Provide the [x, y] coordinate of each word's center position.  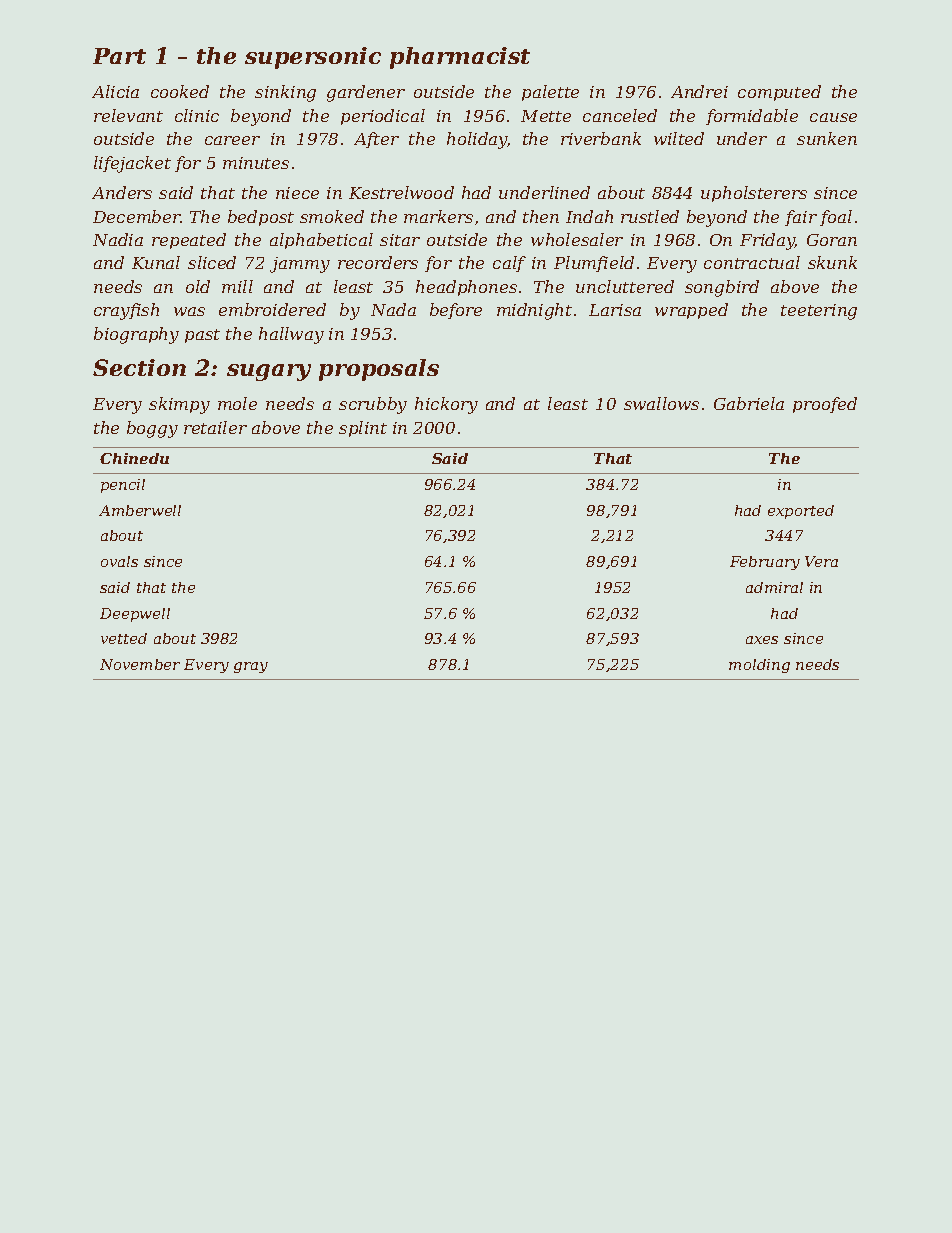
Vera [821, 561]
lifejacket [132, 164]
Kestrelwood [401, 192]
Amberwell [140, 510]
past [202, 336]
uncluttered [625, 286]
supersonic [313, 58]
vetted [124, 638]
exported [801, 512]
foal [836, 218]
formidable [752, 117]
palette [550, 93]
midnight [534, 311]
